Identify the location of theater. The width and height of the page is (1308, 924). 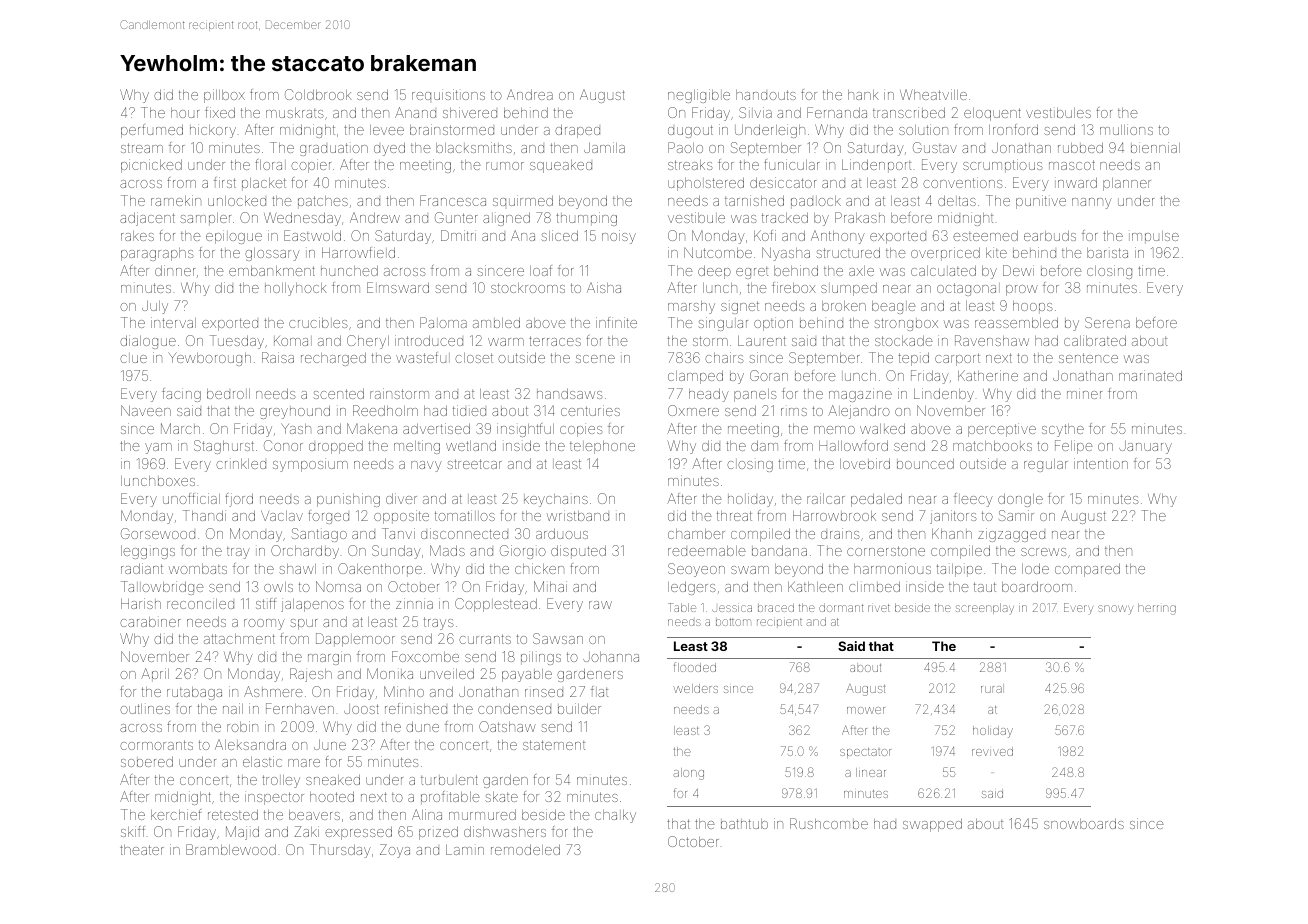
(142, 850).
